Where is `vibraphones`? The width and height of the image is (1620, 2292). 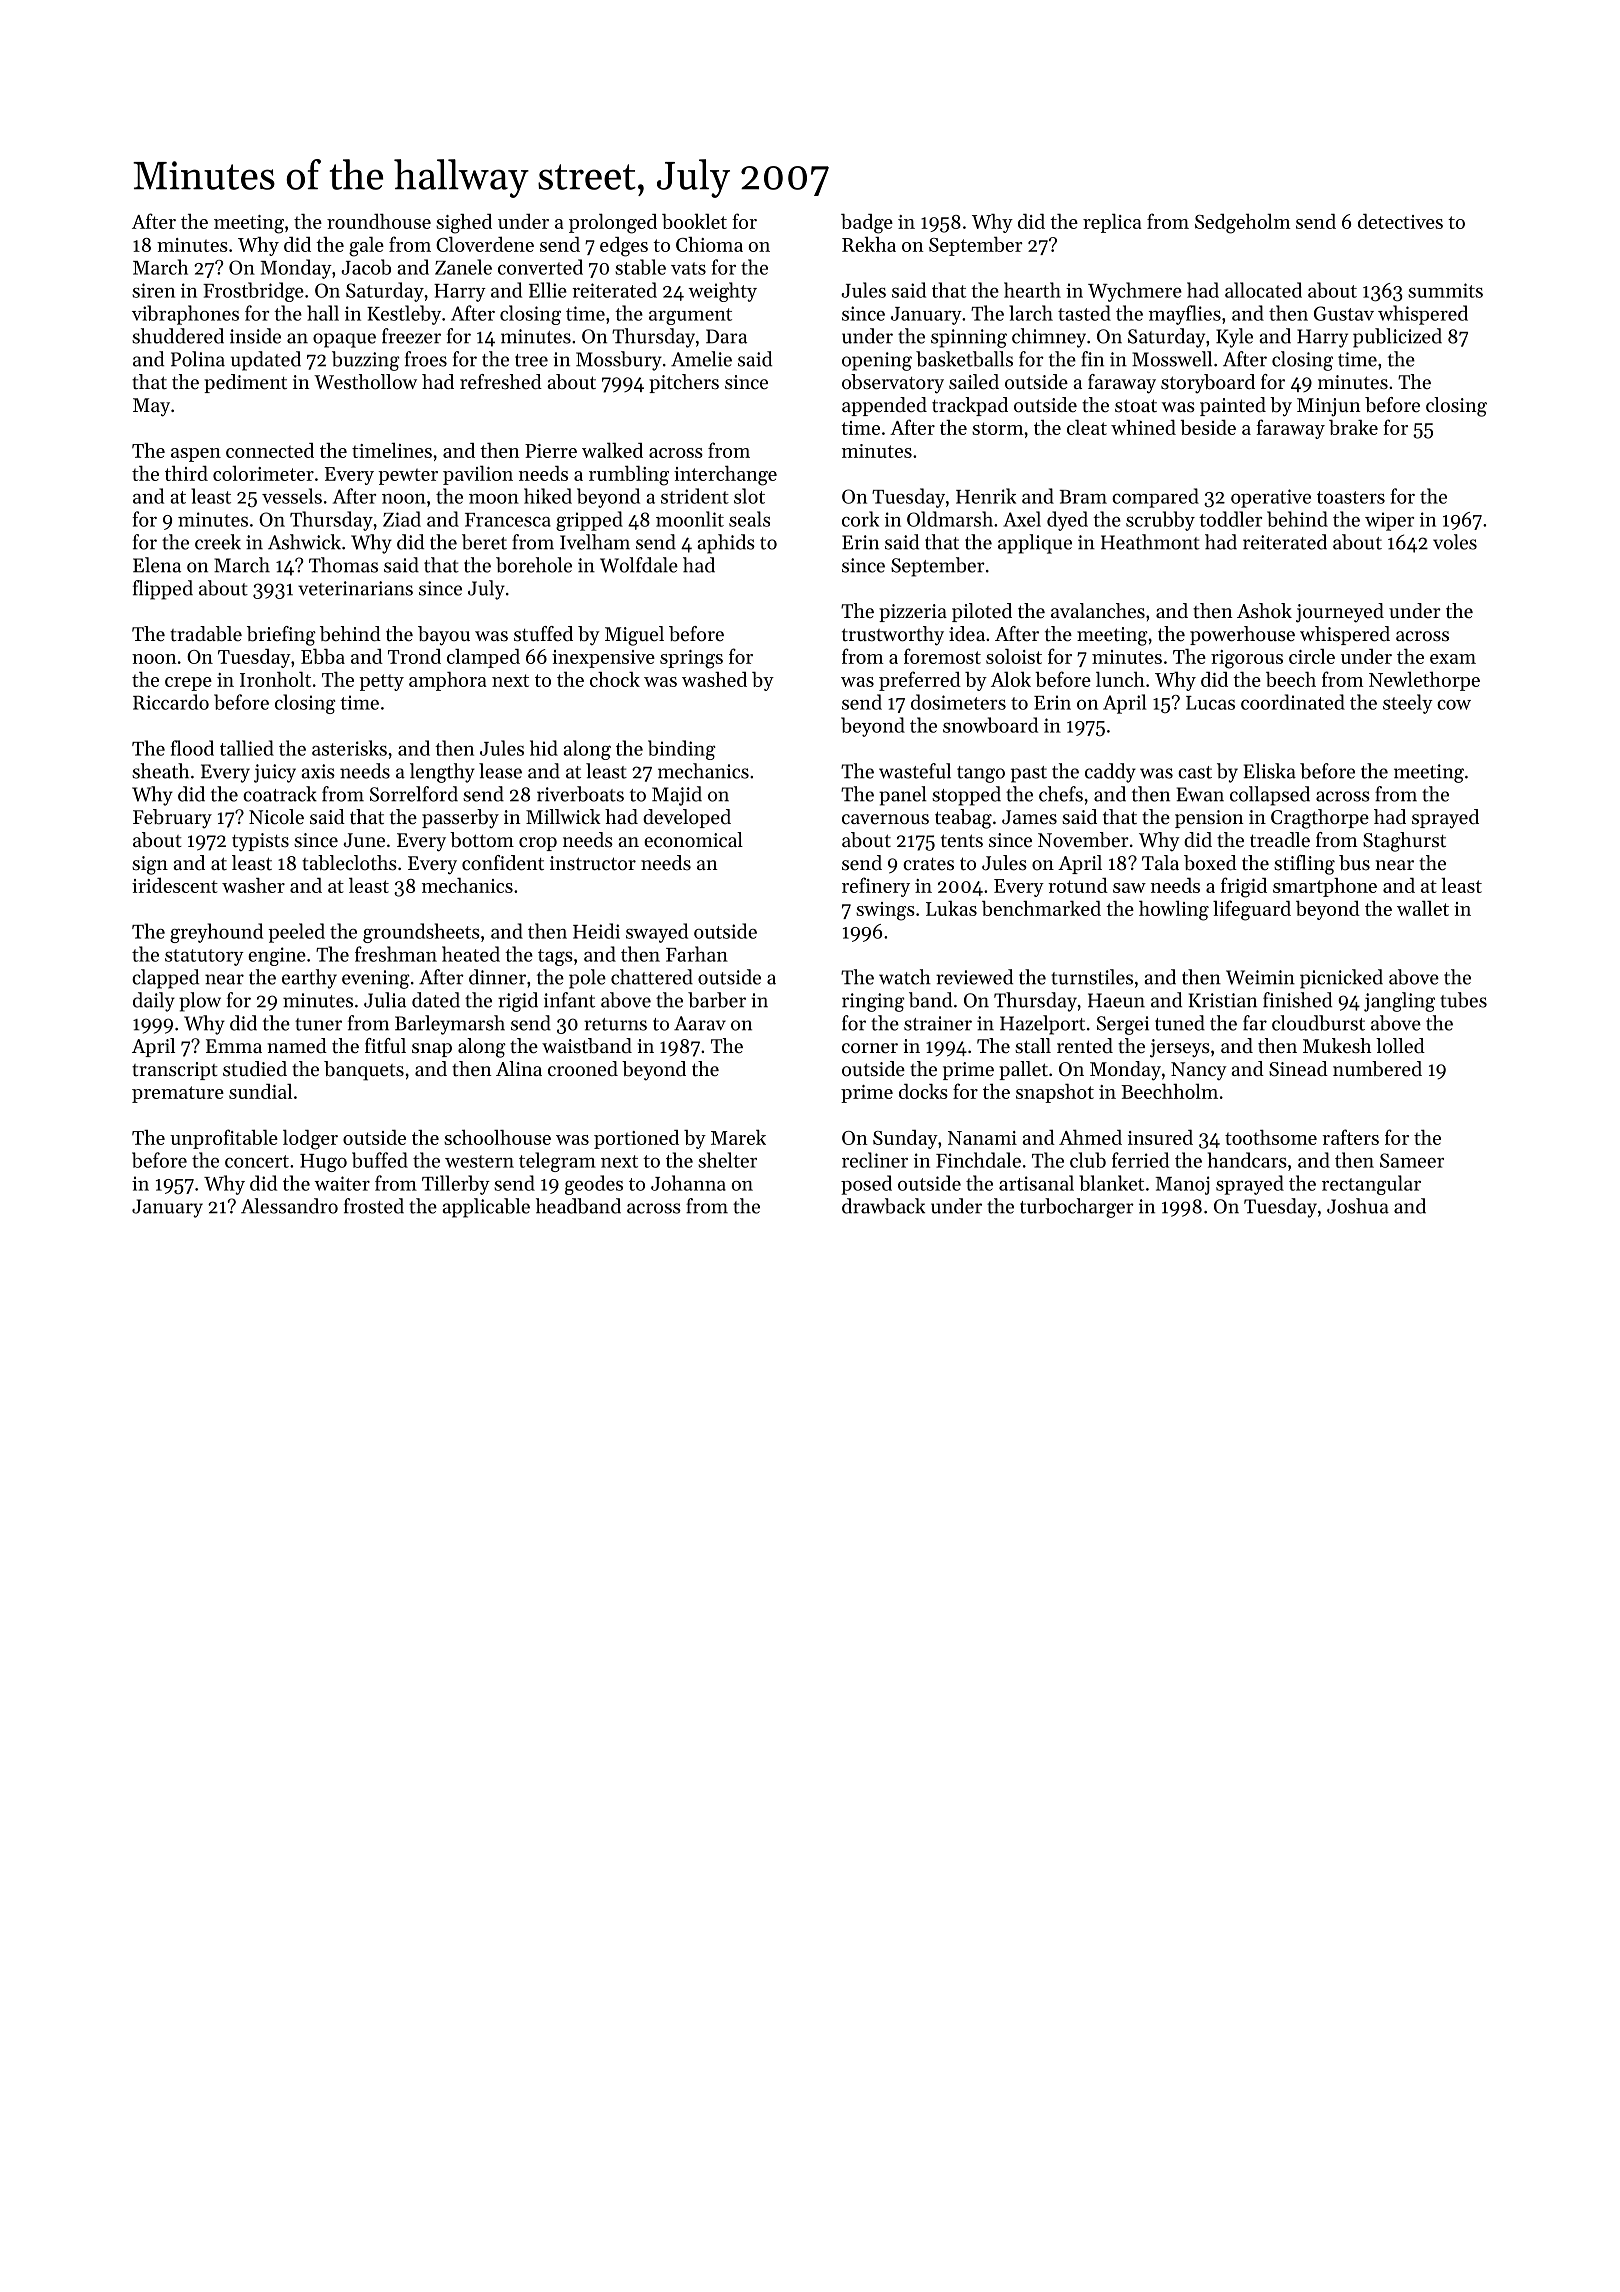 vibraphones is located at coordinates (185, 315).
